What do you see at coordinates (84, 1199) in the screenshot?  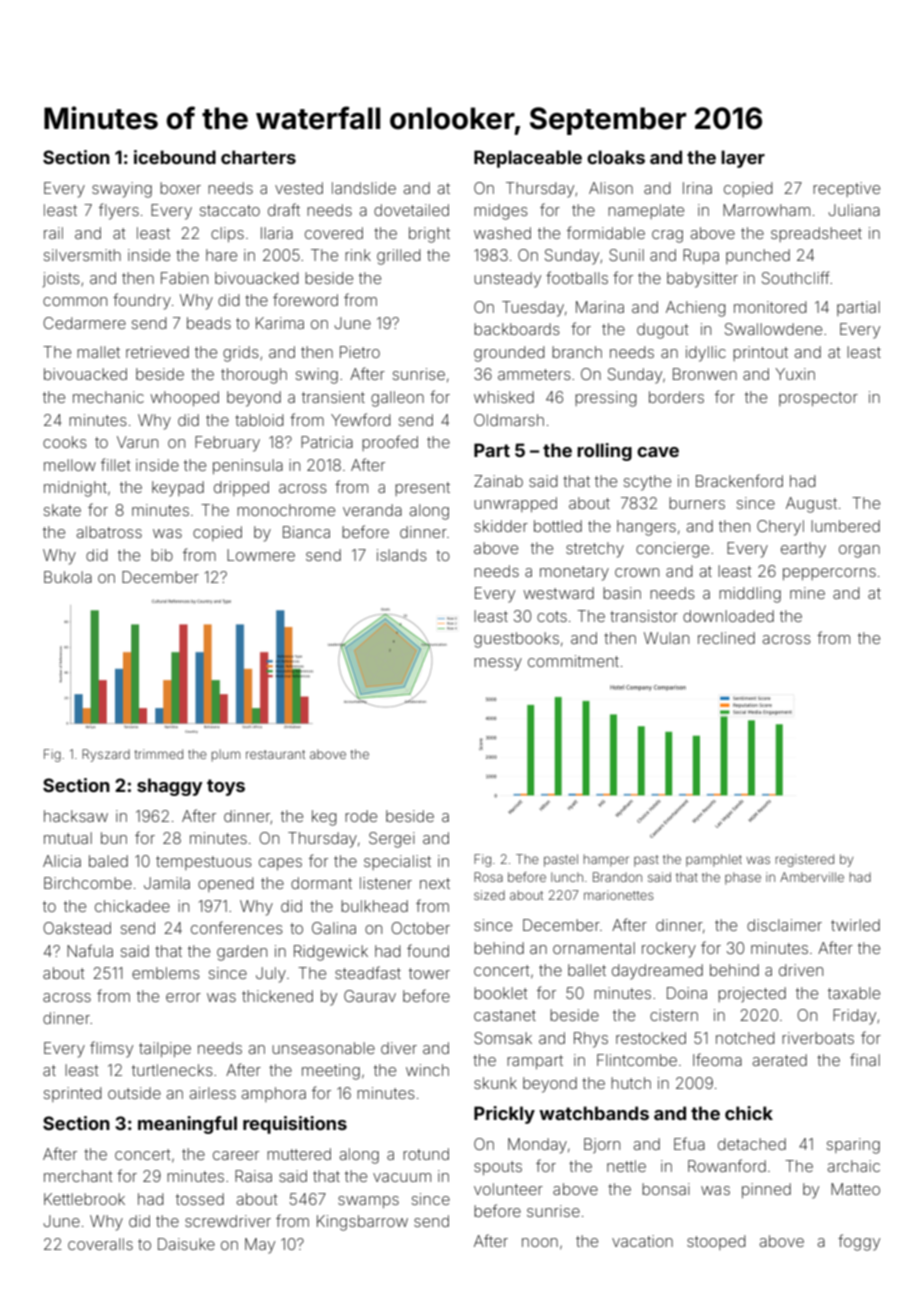 I see `Kettlebrook` at bounding box center [84, 1199].
